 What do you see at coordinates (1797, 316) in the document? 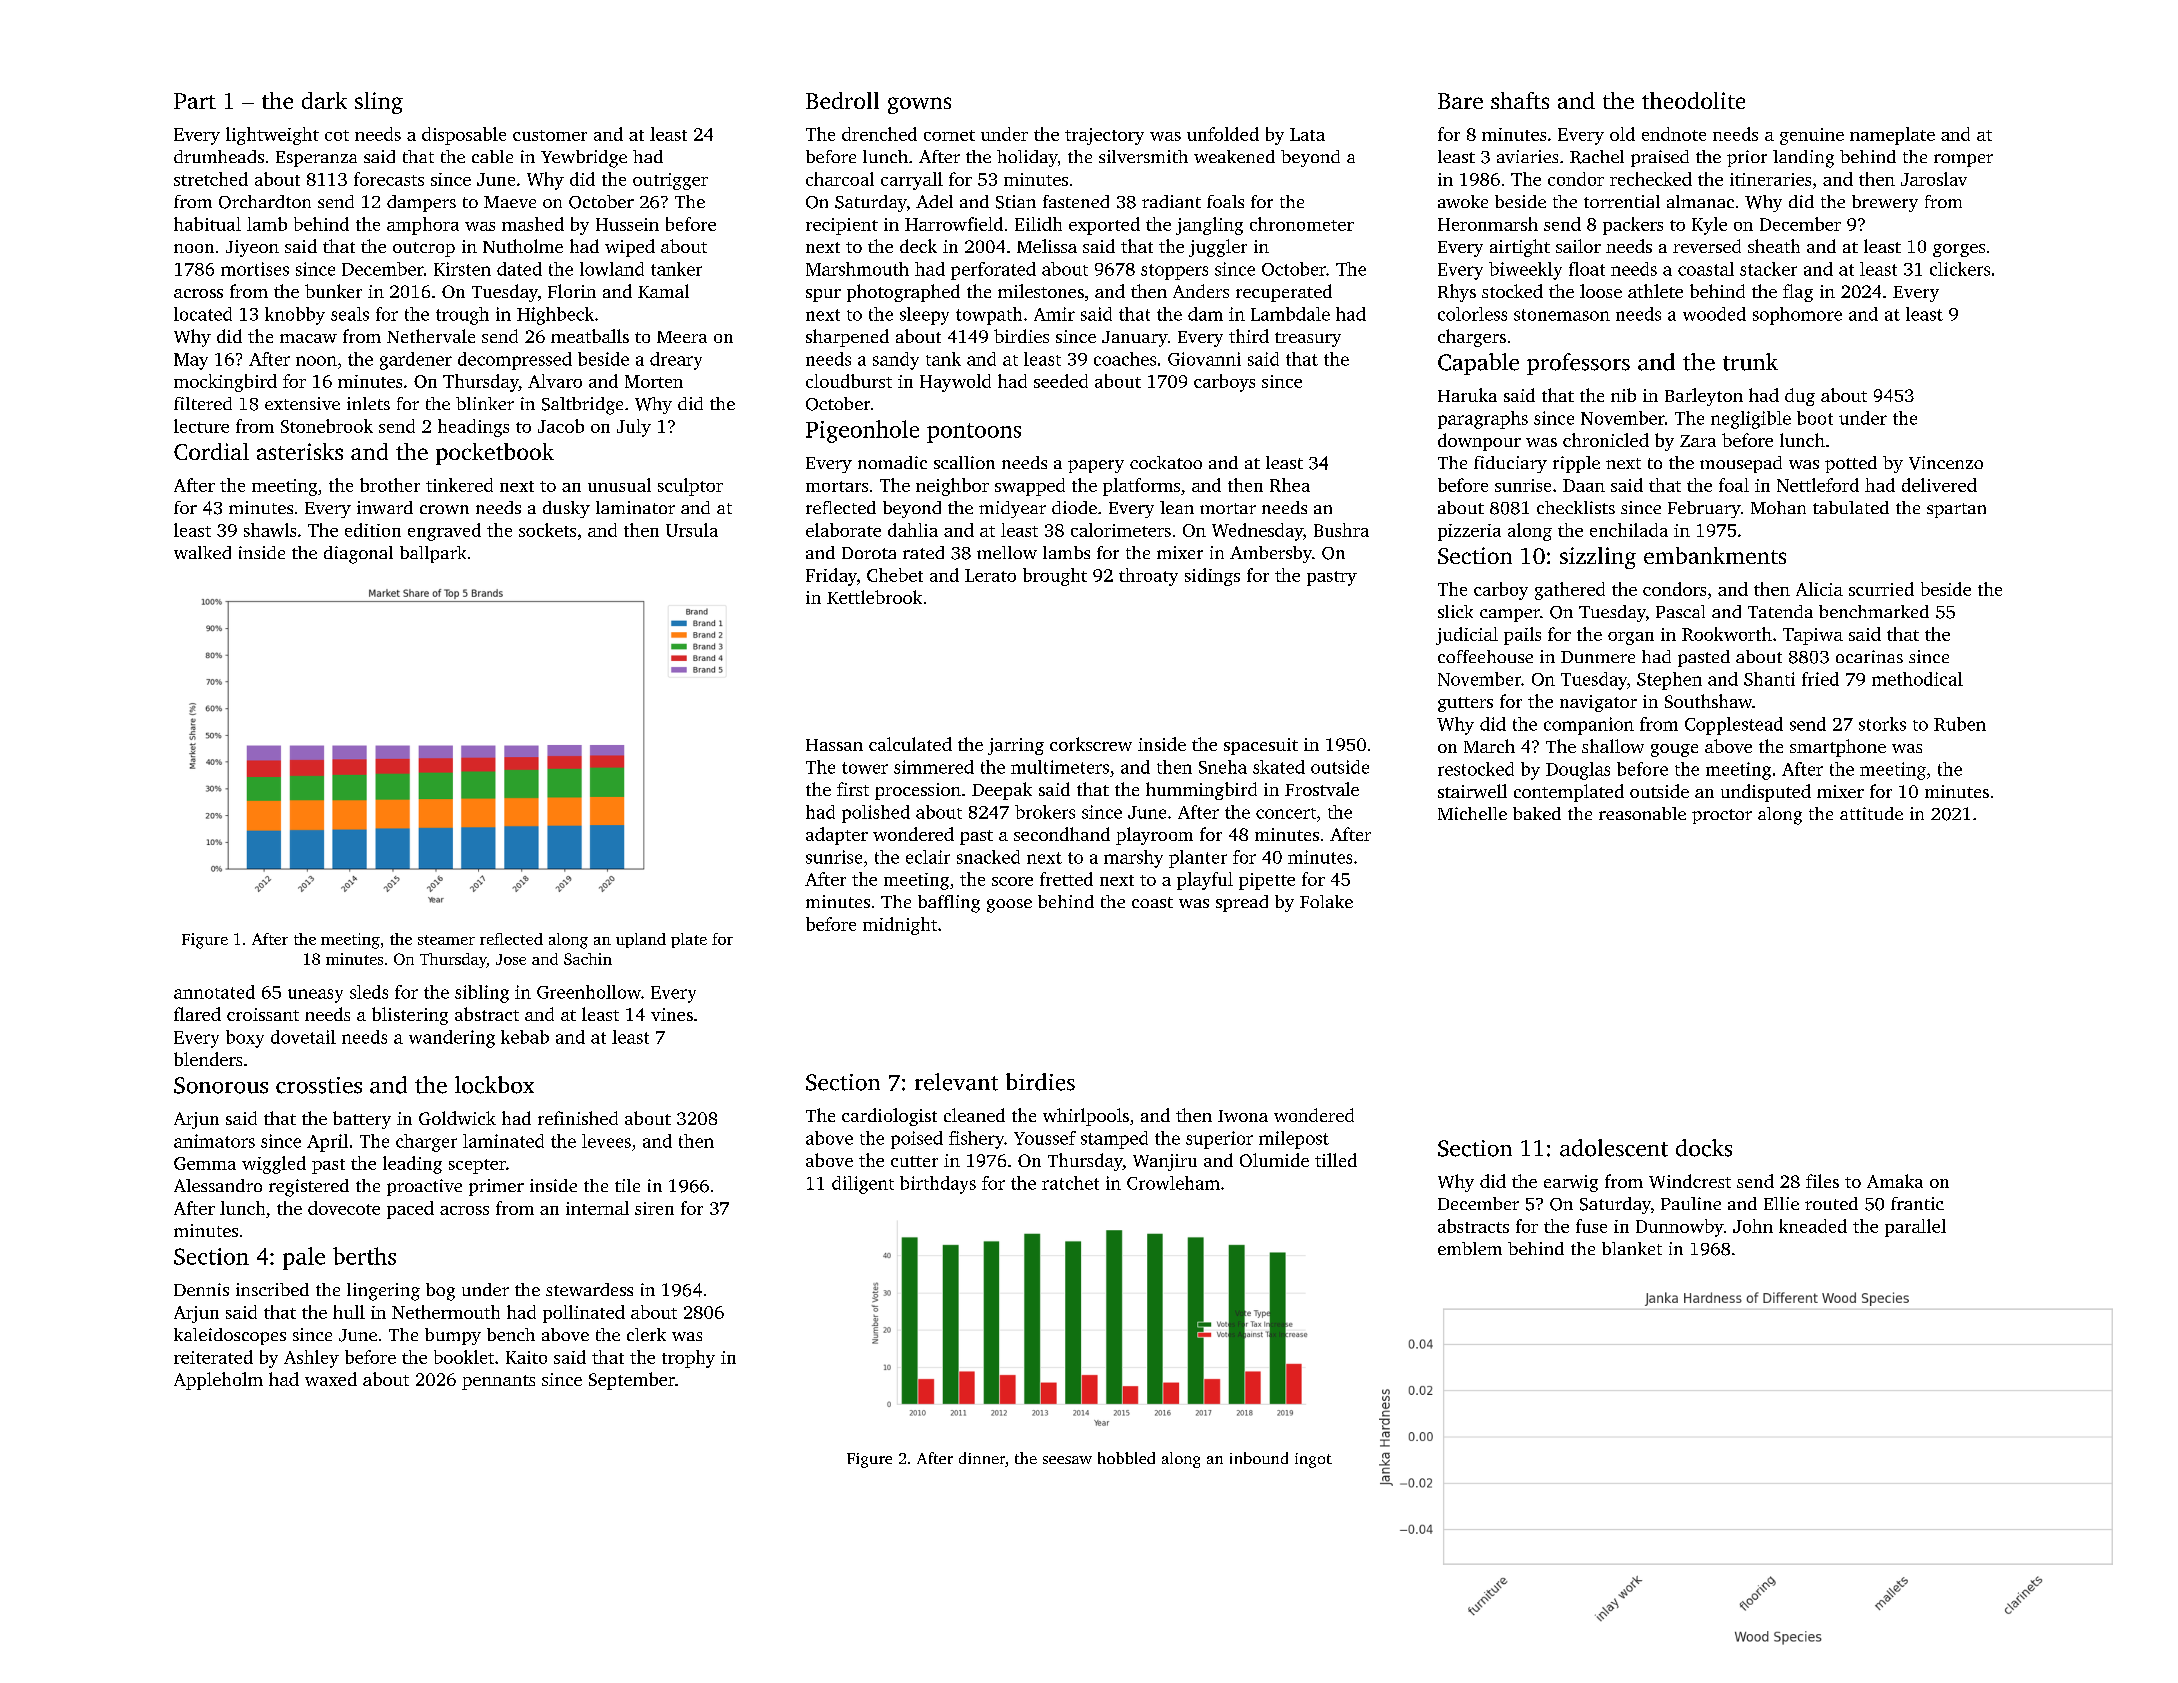
I see `sophomore` at bounding box center [1797, 316].
